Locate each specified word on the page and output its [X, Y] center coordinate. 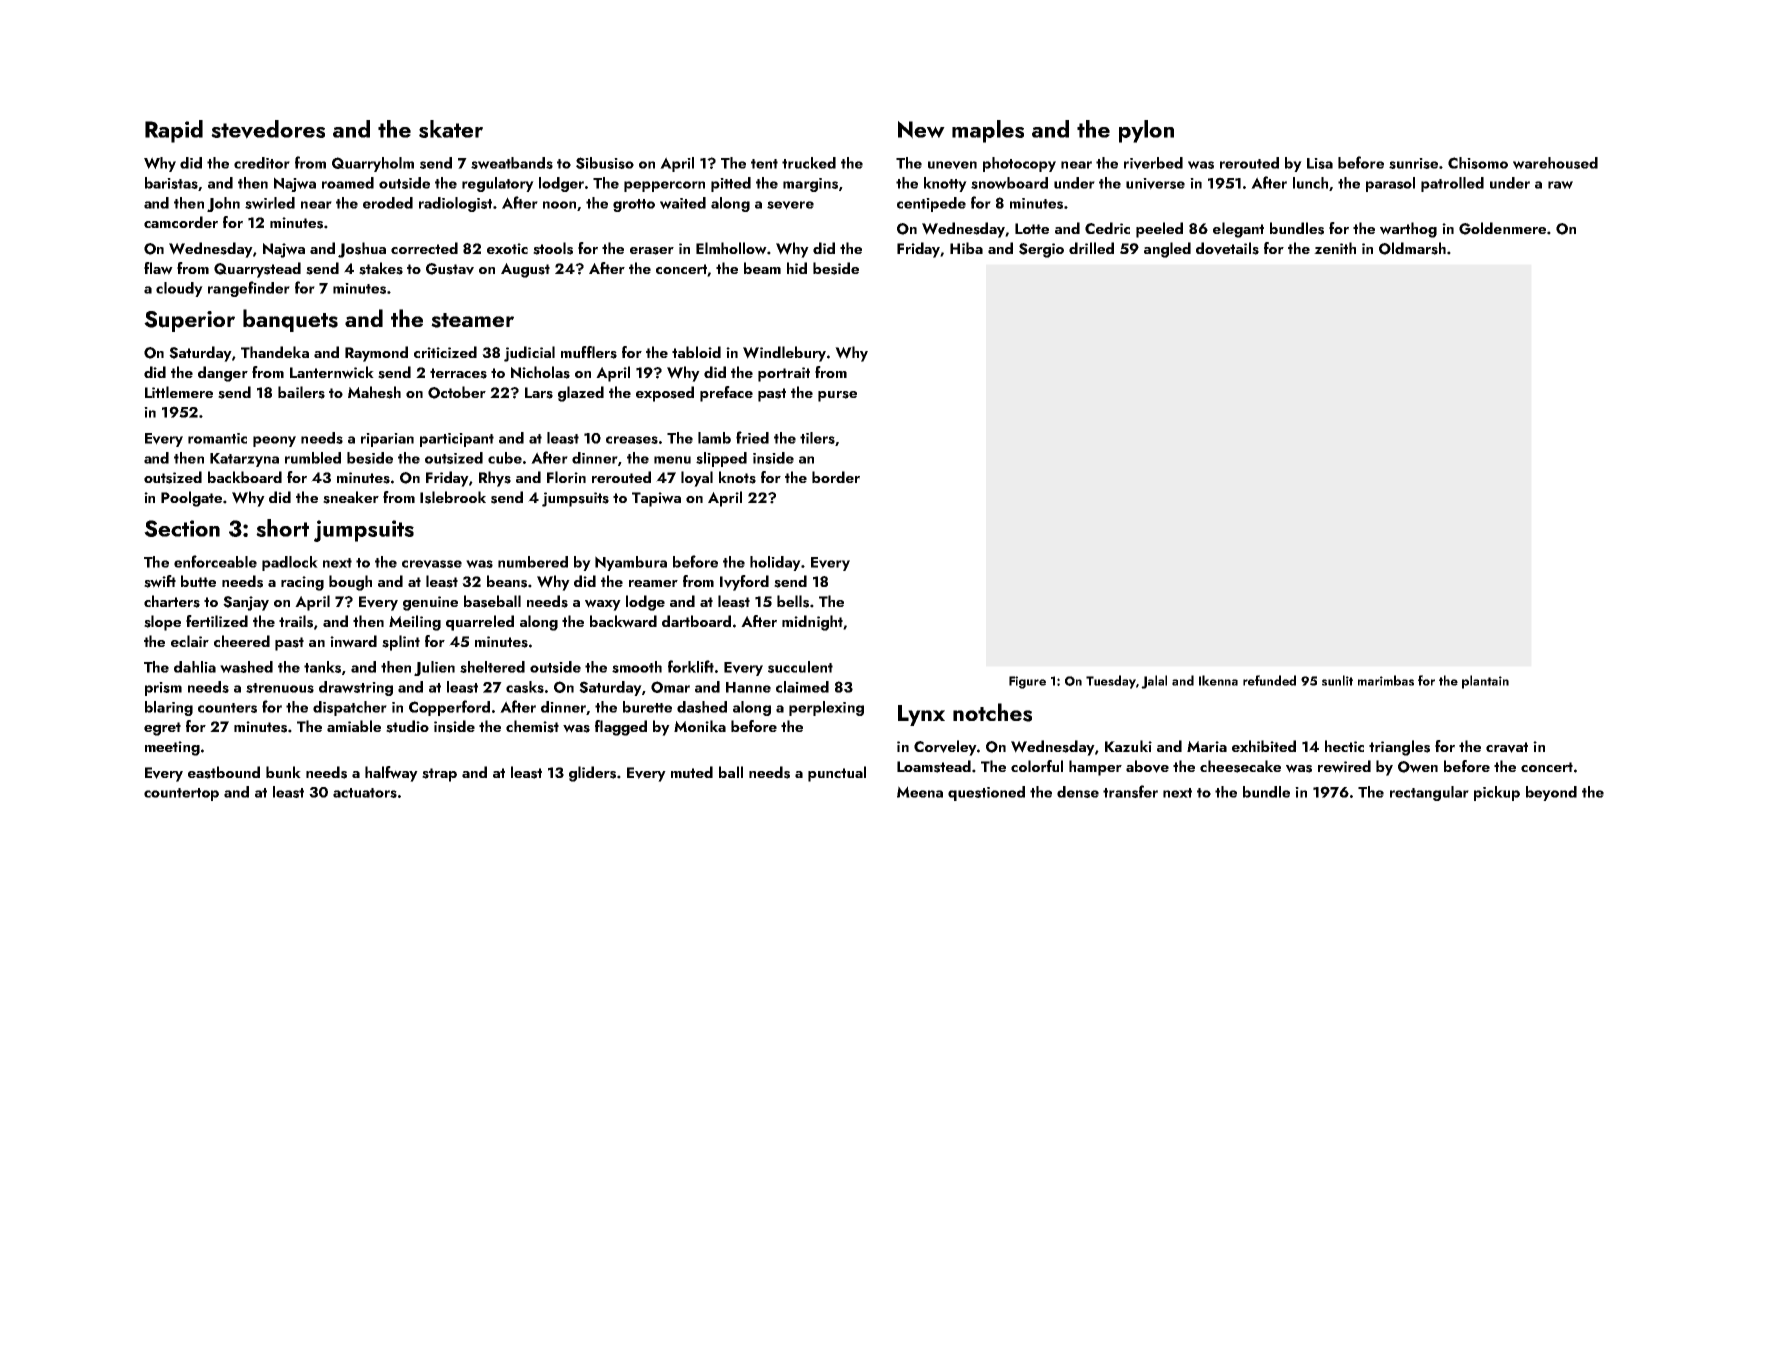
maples [988, 131]
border [836, 477]
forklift [691, 666]
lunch [1310, 183]
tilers [817, 438]
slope [162, 623]
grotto [634, 205]
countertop [181, 794]
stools [553, 248]
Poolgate [191, 499]
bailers [301, 392]
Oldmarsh [1412, 248]
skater [451, 129]
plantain [1485, 682]
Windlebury [784, 354]
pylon [1146, 131]
